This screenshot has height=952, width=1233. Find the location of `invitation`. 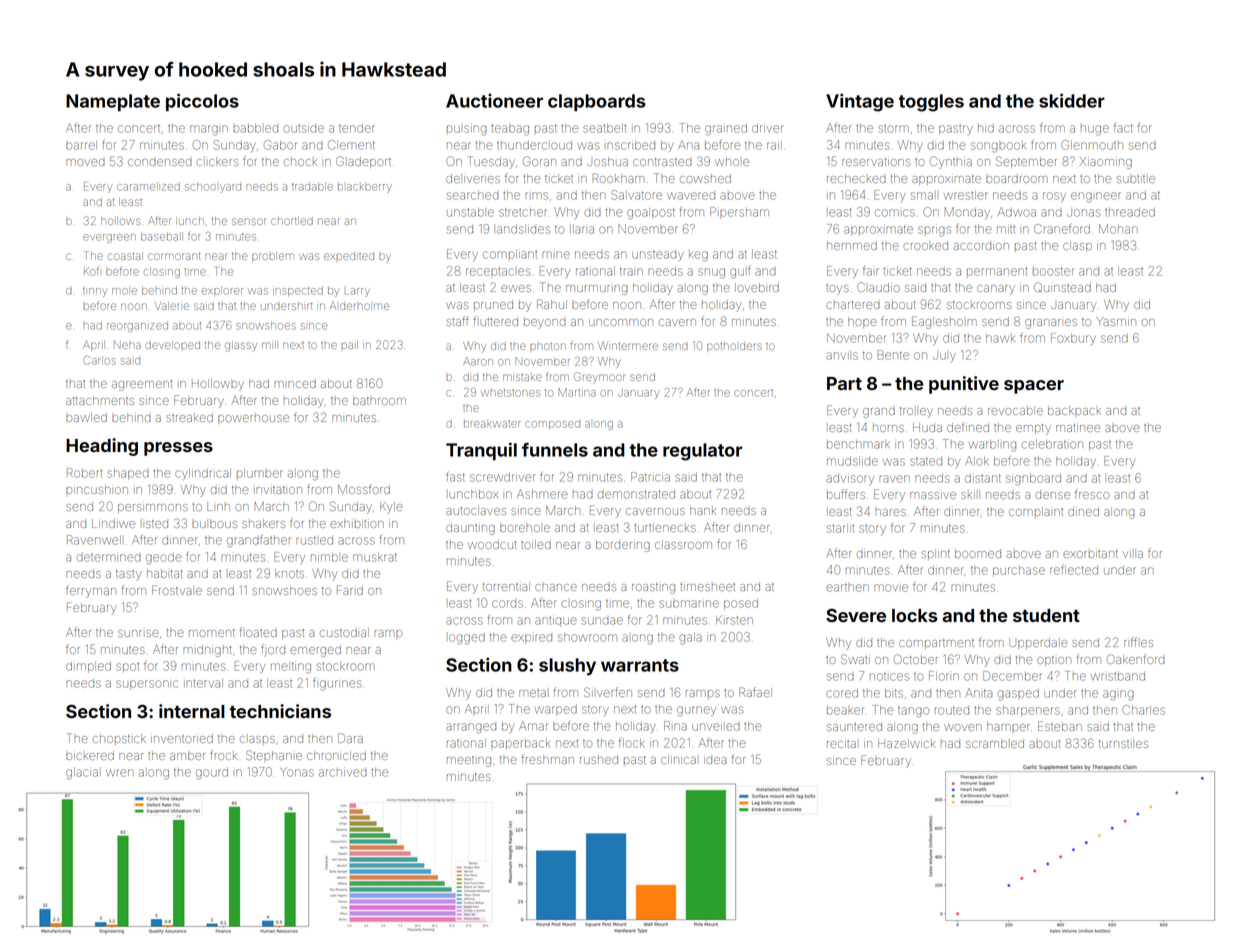

invitation is located at coordinates (278, 490).
